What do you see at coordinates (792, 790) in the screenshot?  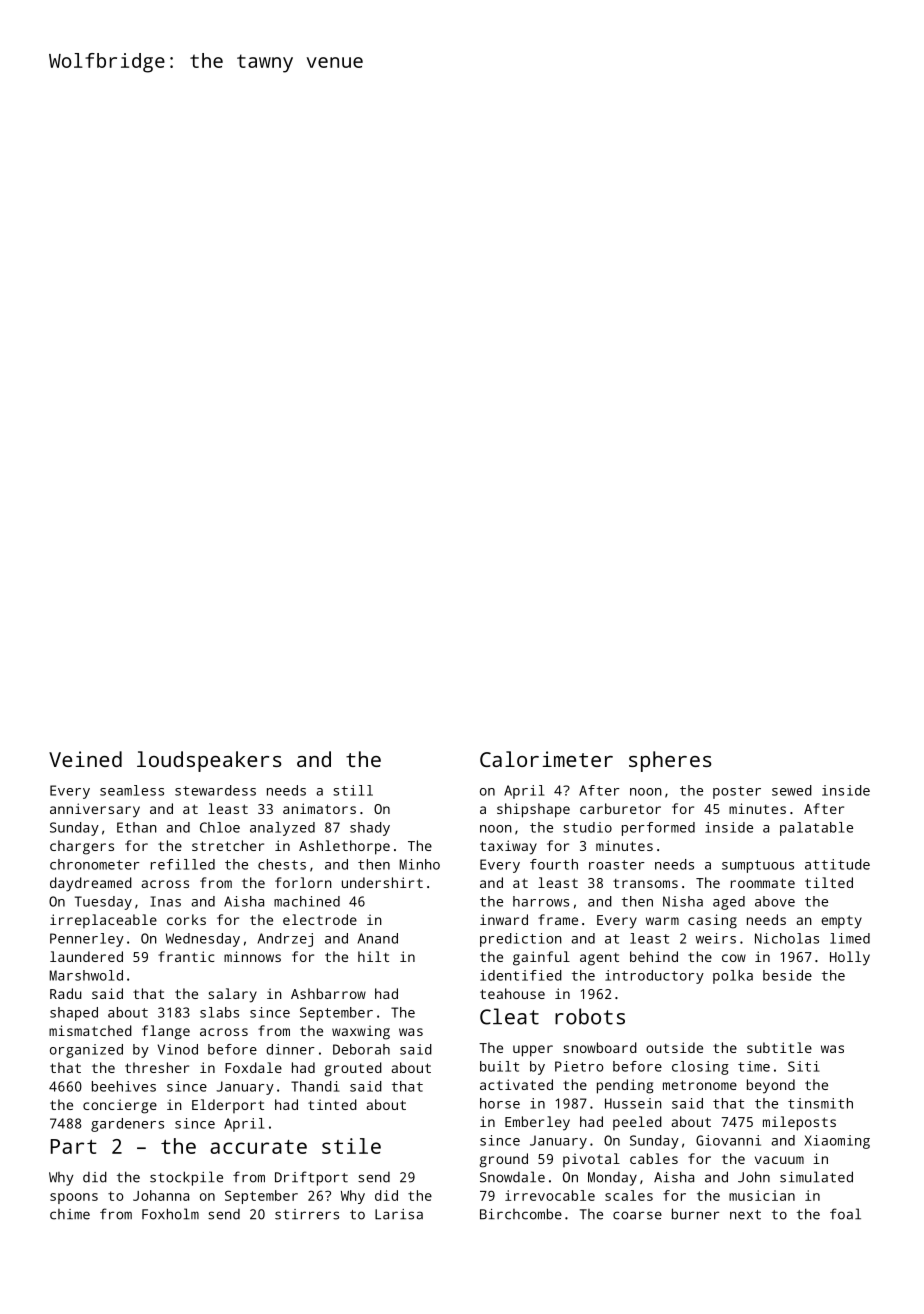 I see `sewed` at bounding box center [792, 790].
